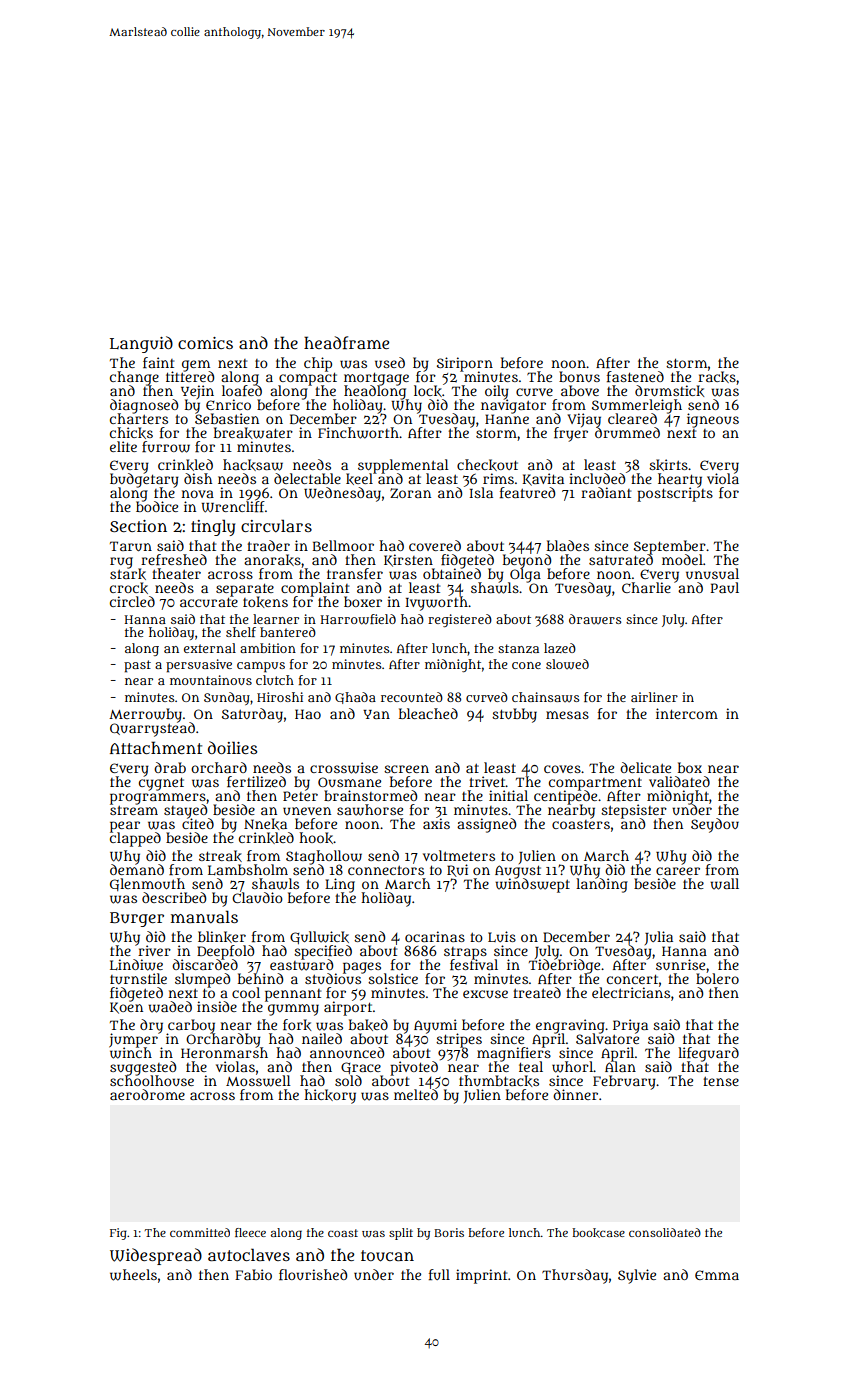 Image resolution: width=849 pixels, height=1400 pixels. I want to click on streak, so click(220, 856).
